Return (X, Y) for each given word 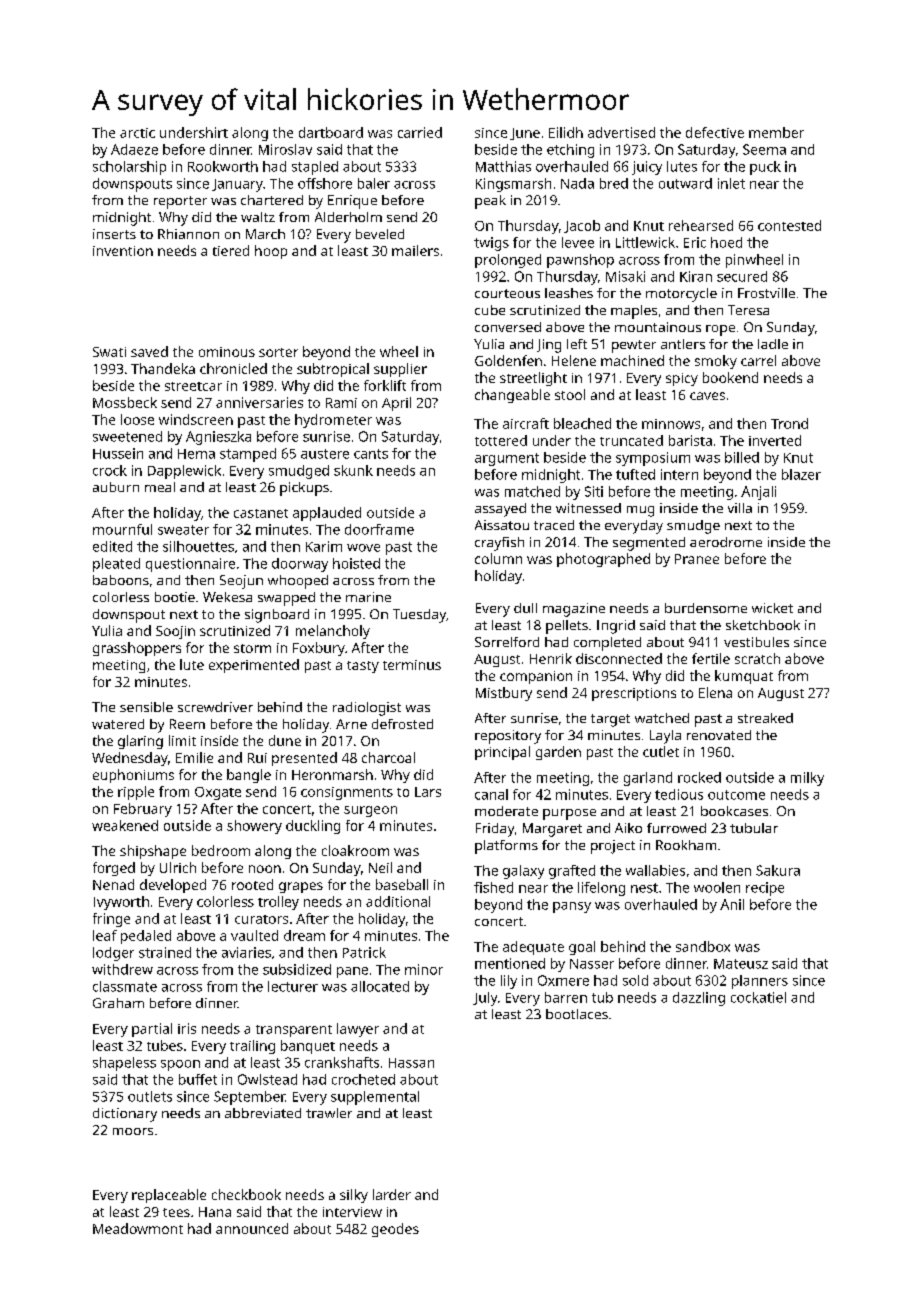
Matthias (503, 166)
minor (424, 969)
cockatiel (758, 997)
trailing (252, 1047)
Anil (732, 904)
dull (525, 608)
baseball (402, 884)
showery (254, 827)
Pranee (697, 559)
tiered (231, 250)
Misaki (625, 276)
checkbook (246, 1194)
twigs (491, 244)
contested (789, 225)
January (237, 185)
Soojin (175, 632)
